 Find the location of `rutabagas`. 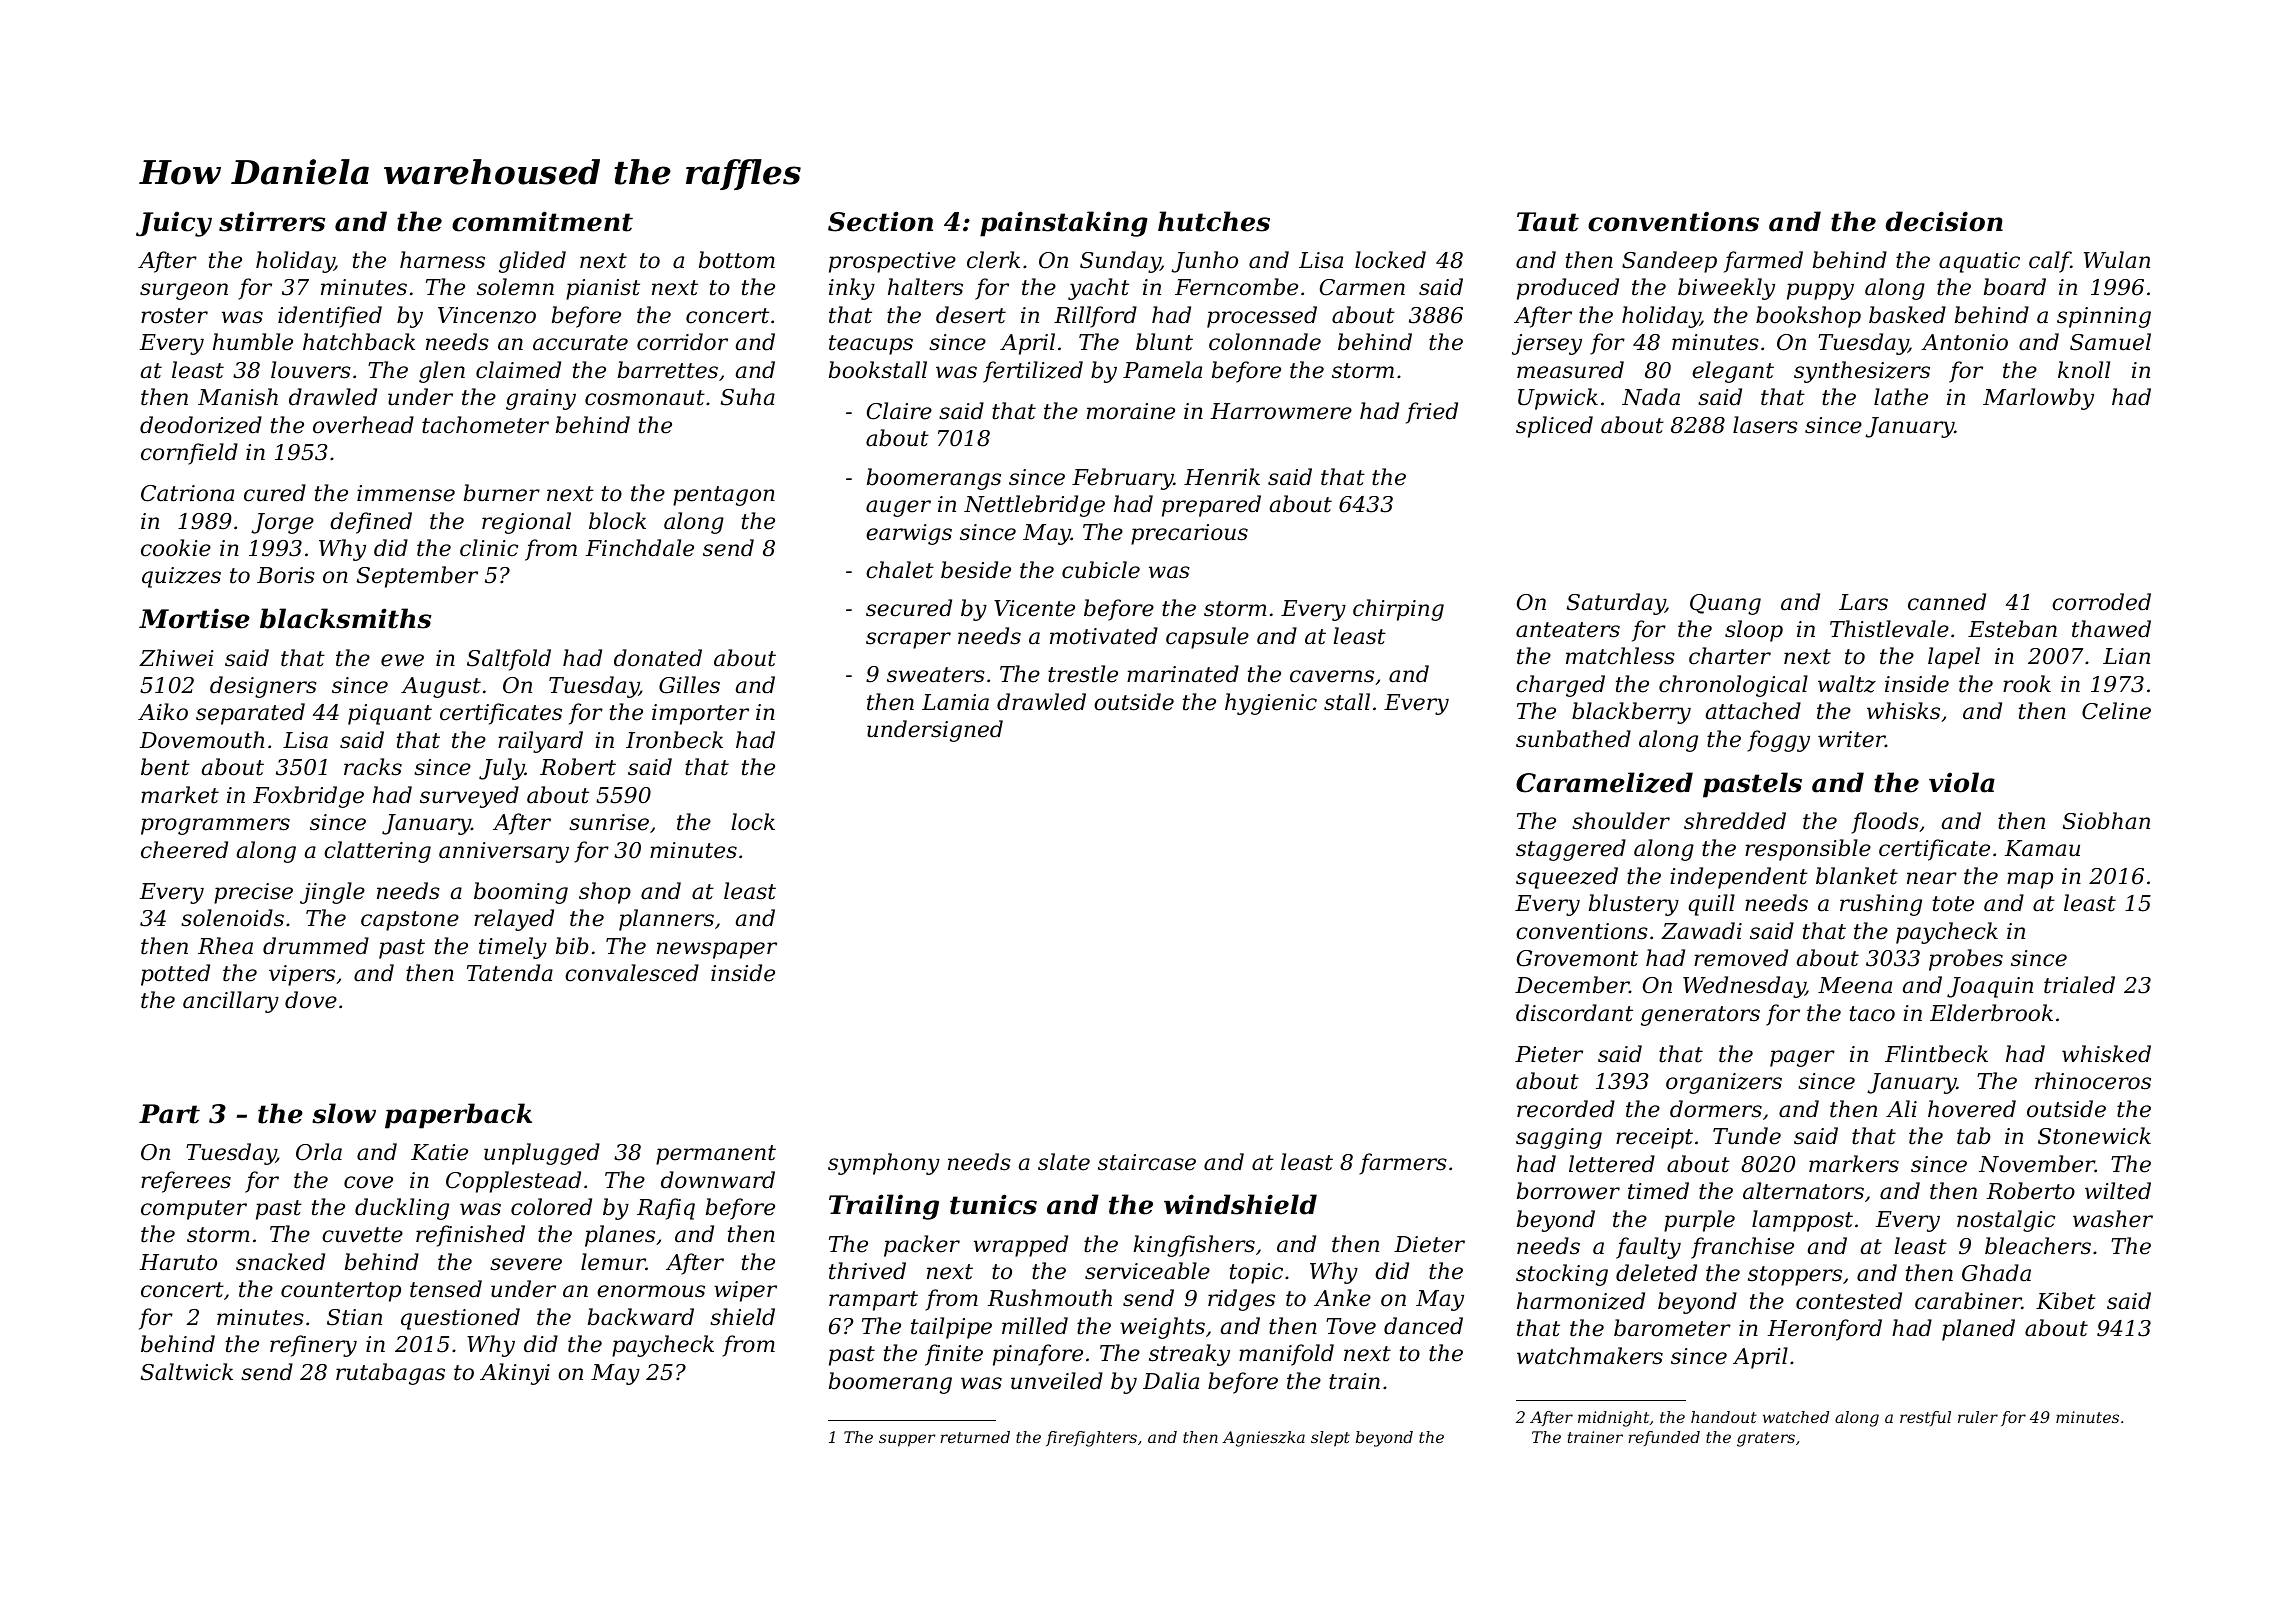

rutabagas is located at coordinates (390, 1374).
